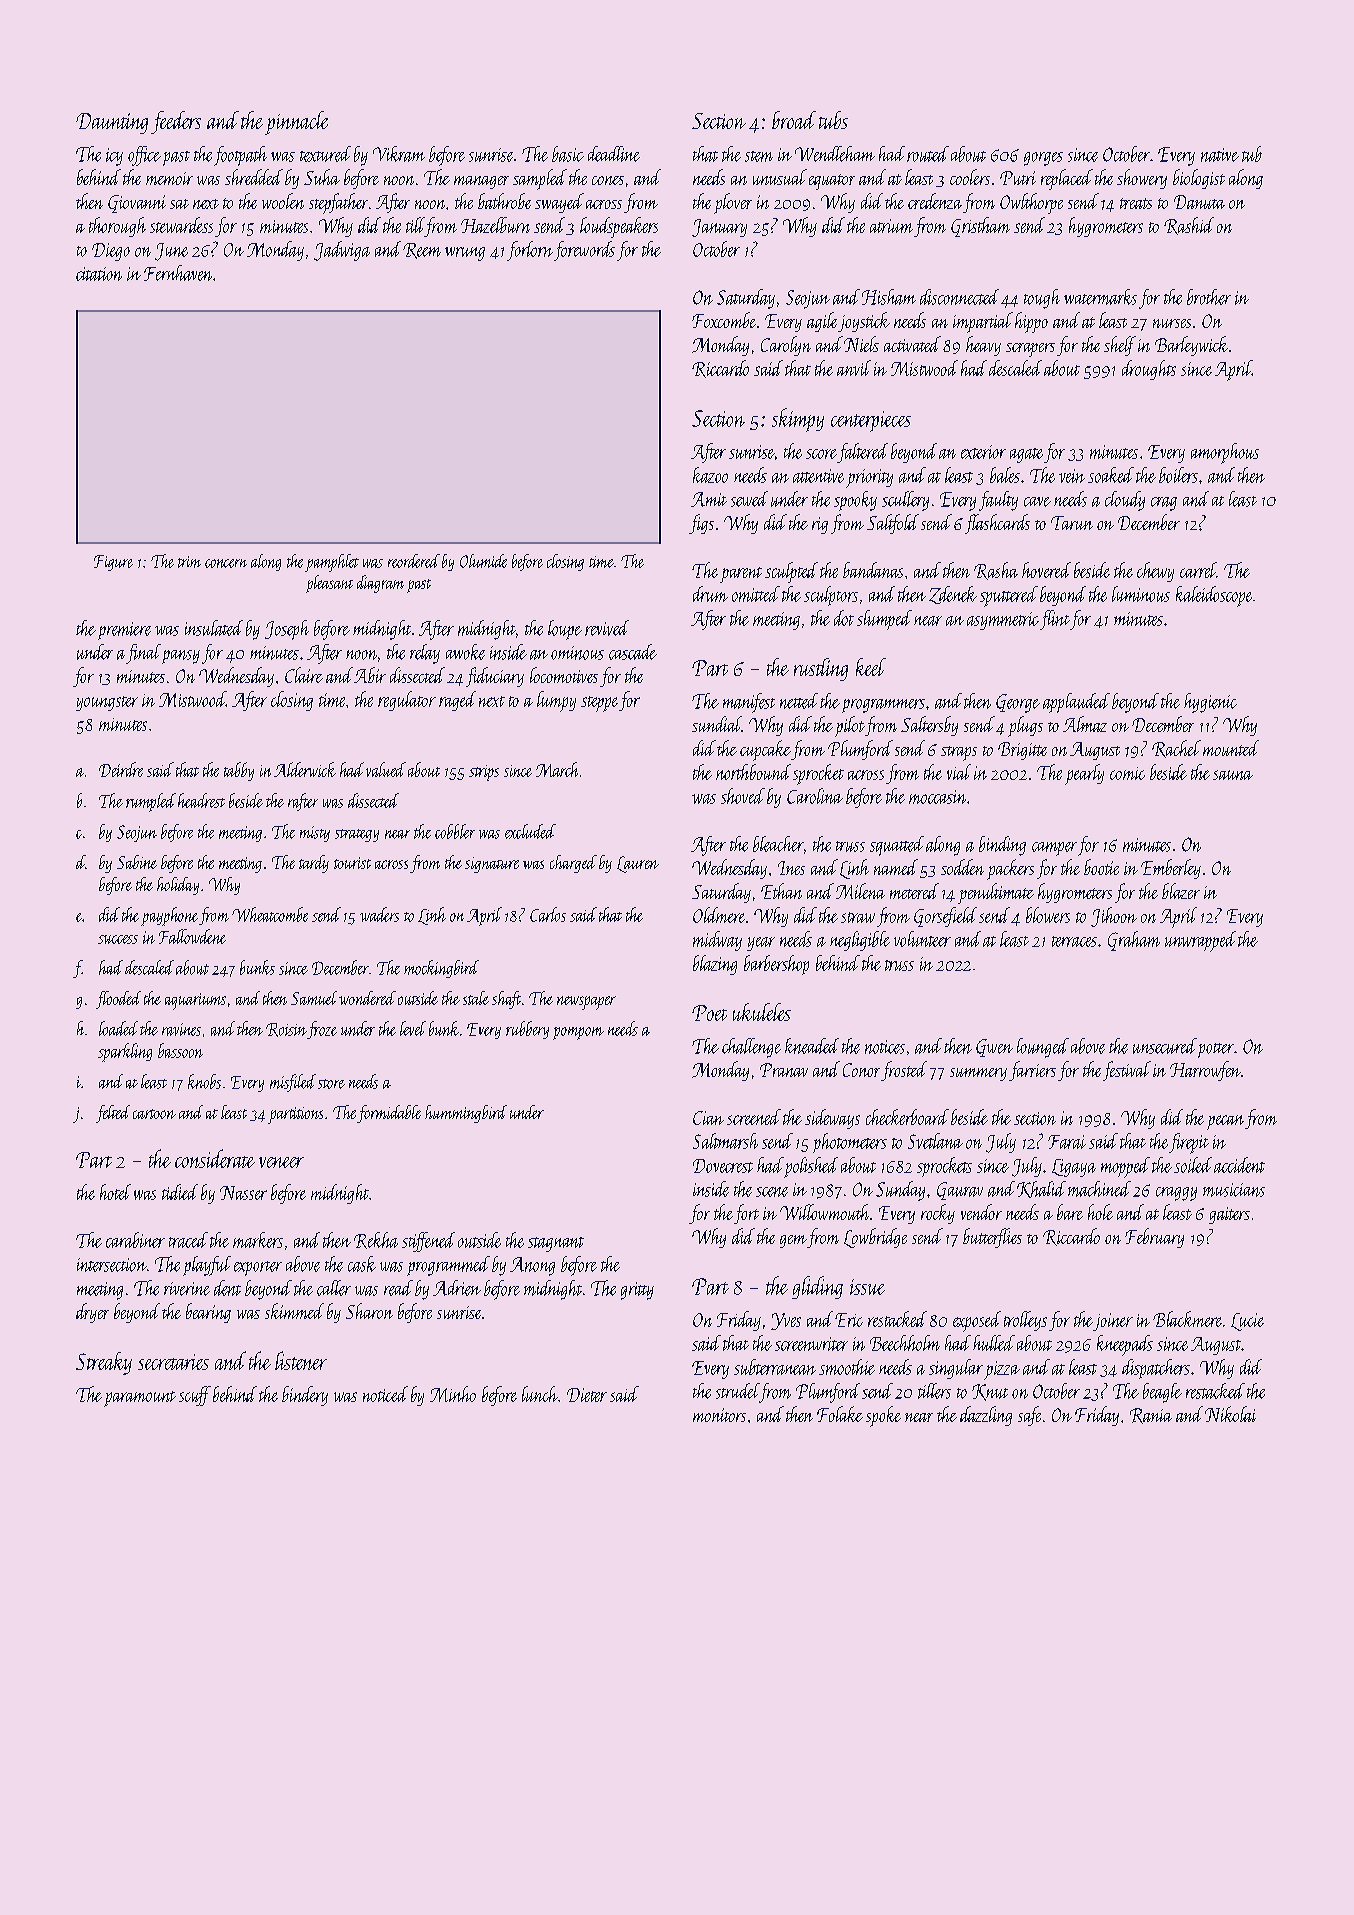 The height and width of the screenshot is (1915, 1354). I want to click on basic, so click(568, 154).
